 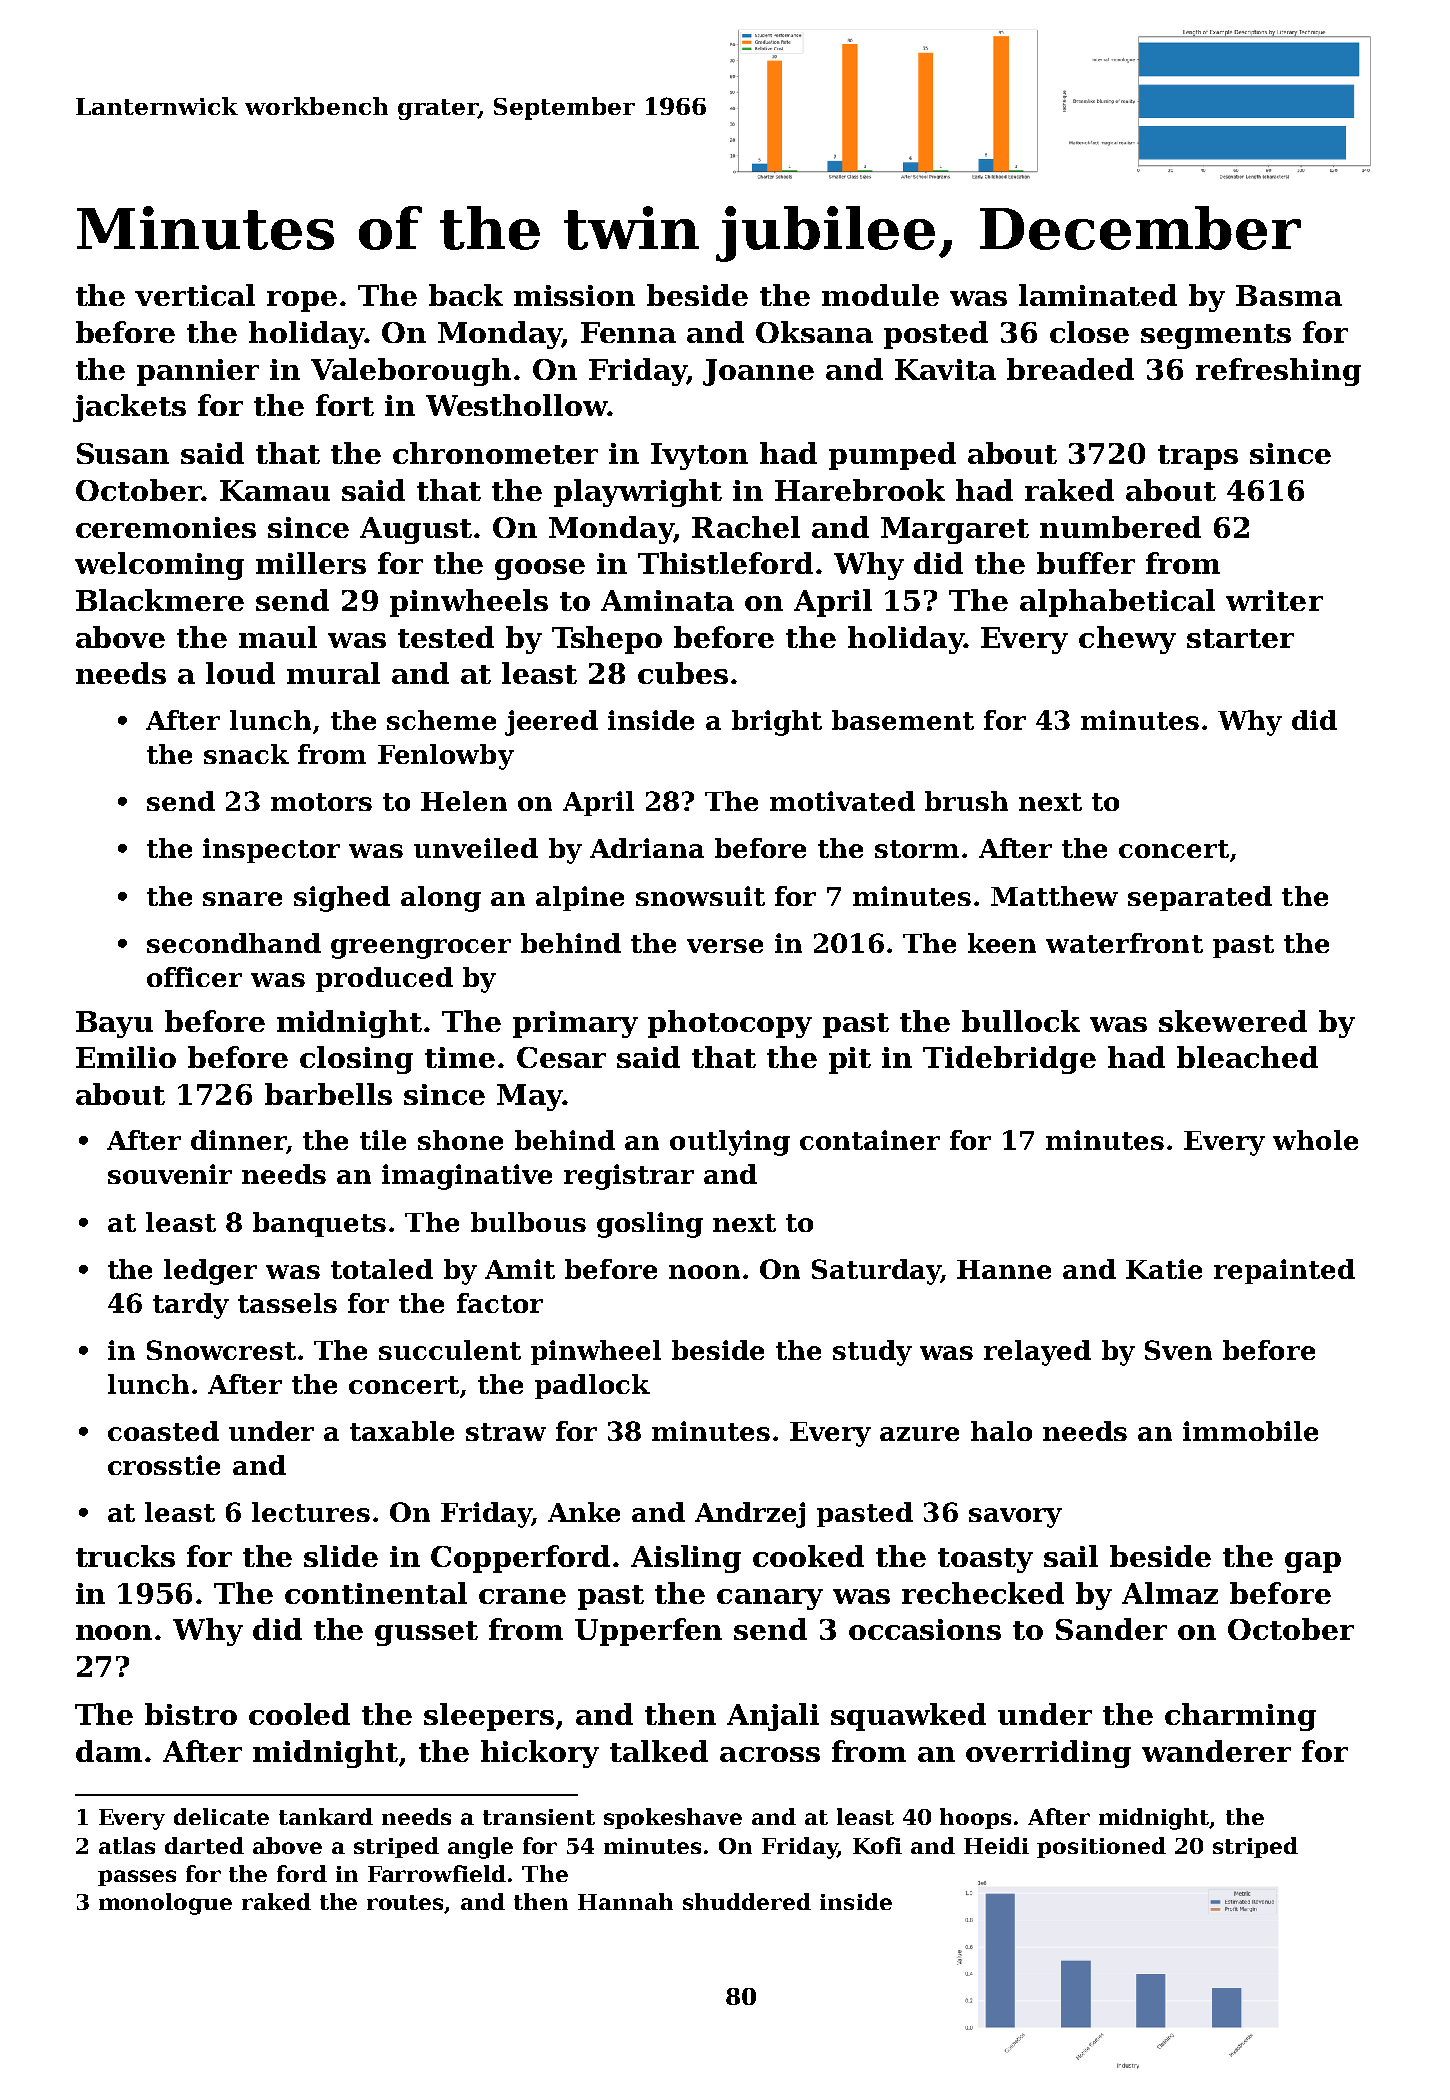 What do you see at coordinates (842, 801) in the image?
I see `motivated` at bounding box center [842, 801].
